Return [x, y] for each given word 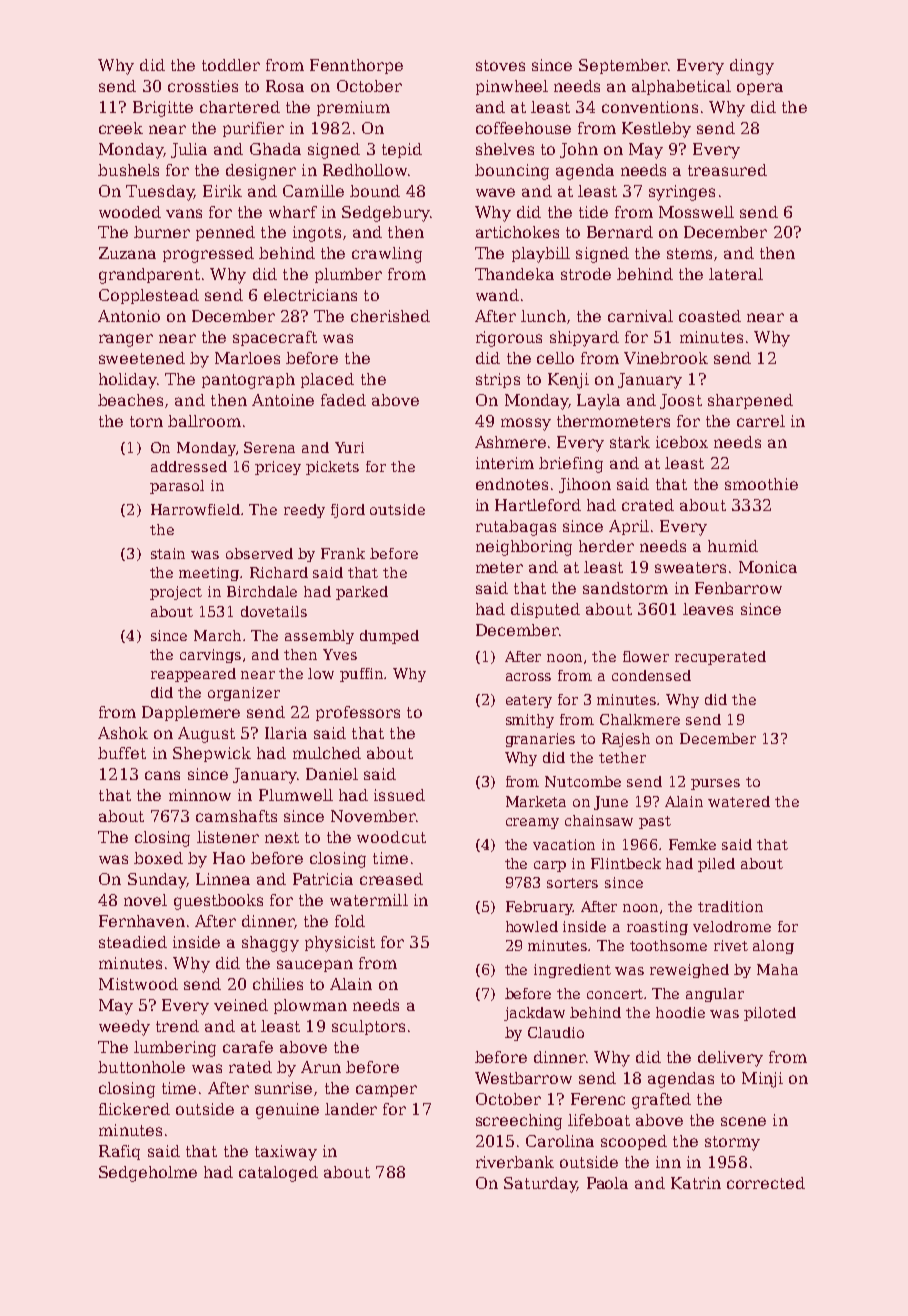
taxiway [286, 1153]
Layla [598, 402]
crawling [387, 255]
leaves [708, 609]
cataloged [278, 1174]
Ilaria [286, 733]
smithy [530, 721]
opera [760, 89]
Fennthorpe [356, 66]
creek [121, 128]
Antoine [283, 400]
